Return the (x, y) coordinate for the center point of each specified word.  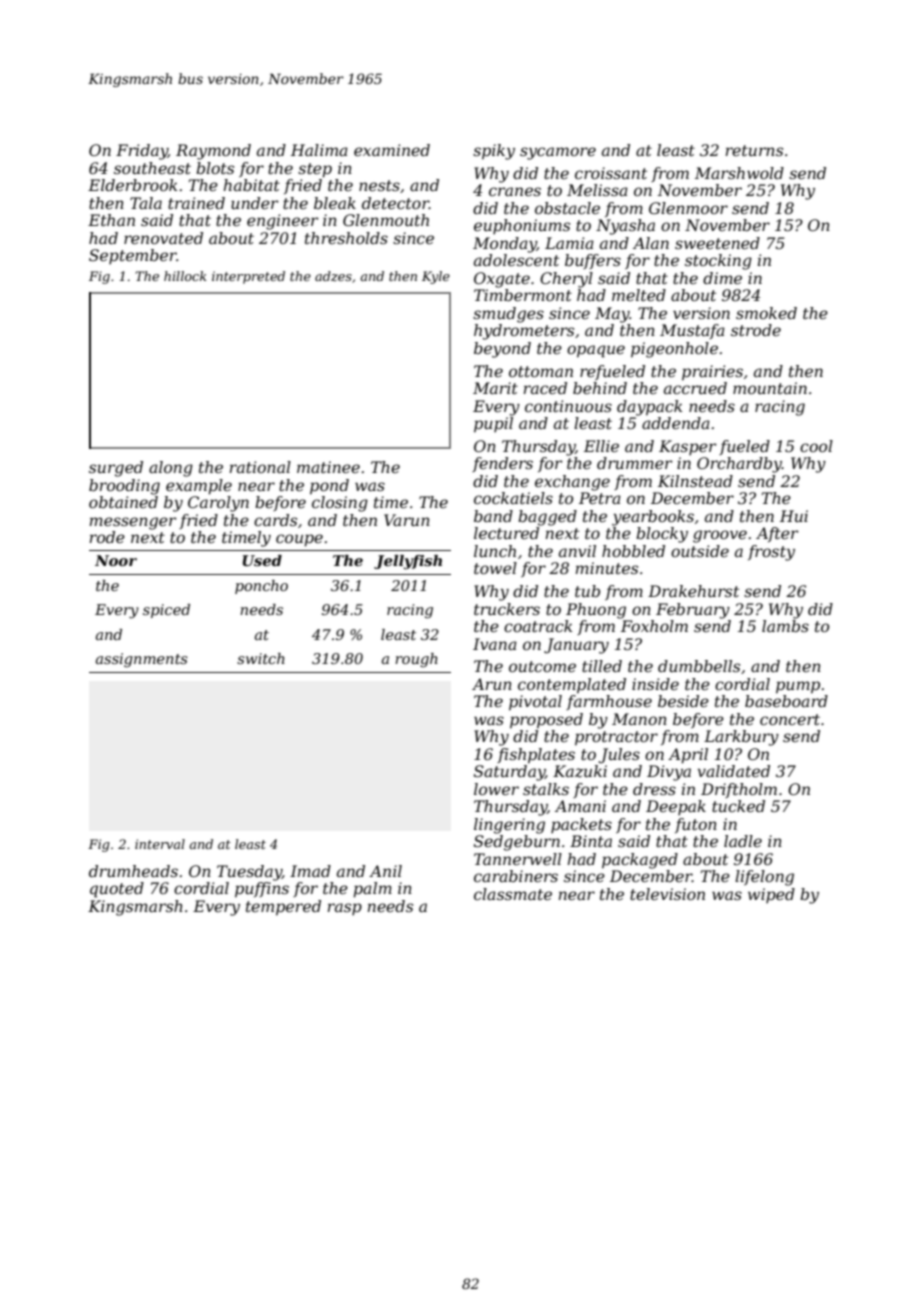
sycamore (558, 153)
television (667, 894)
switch (261, 658)
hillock (185, 276)
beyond (502, 350)
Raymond (213, 152)
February (693, 611)
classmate (513, 894)
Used (262, 560)
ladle (743, 841)
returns (754, 150)
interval (160, 844)
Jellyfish (408, 562)
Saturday (509, 773)
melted (639, 295)
